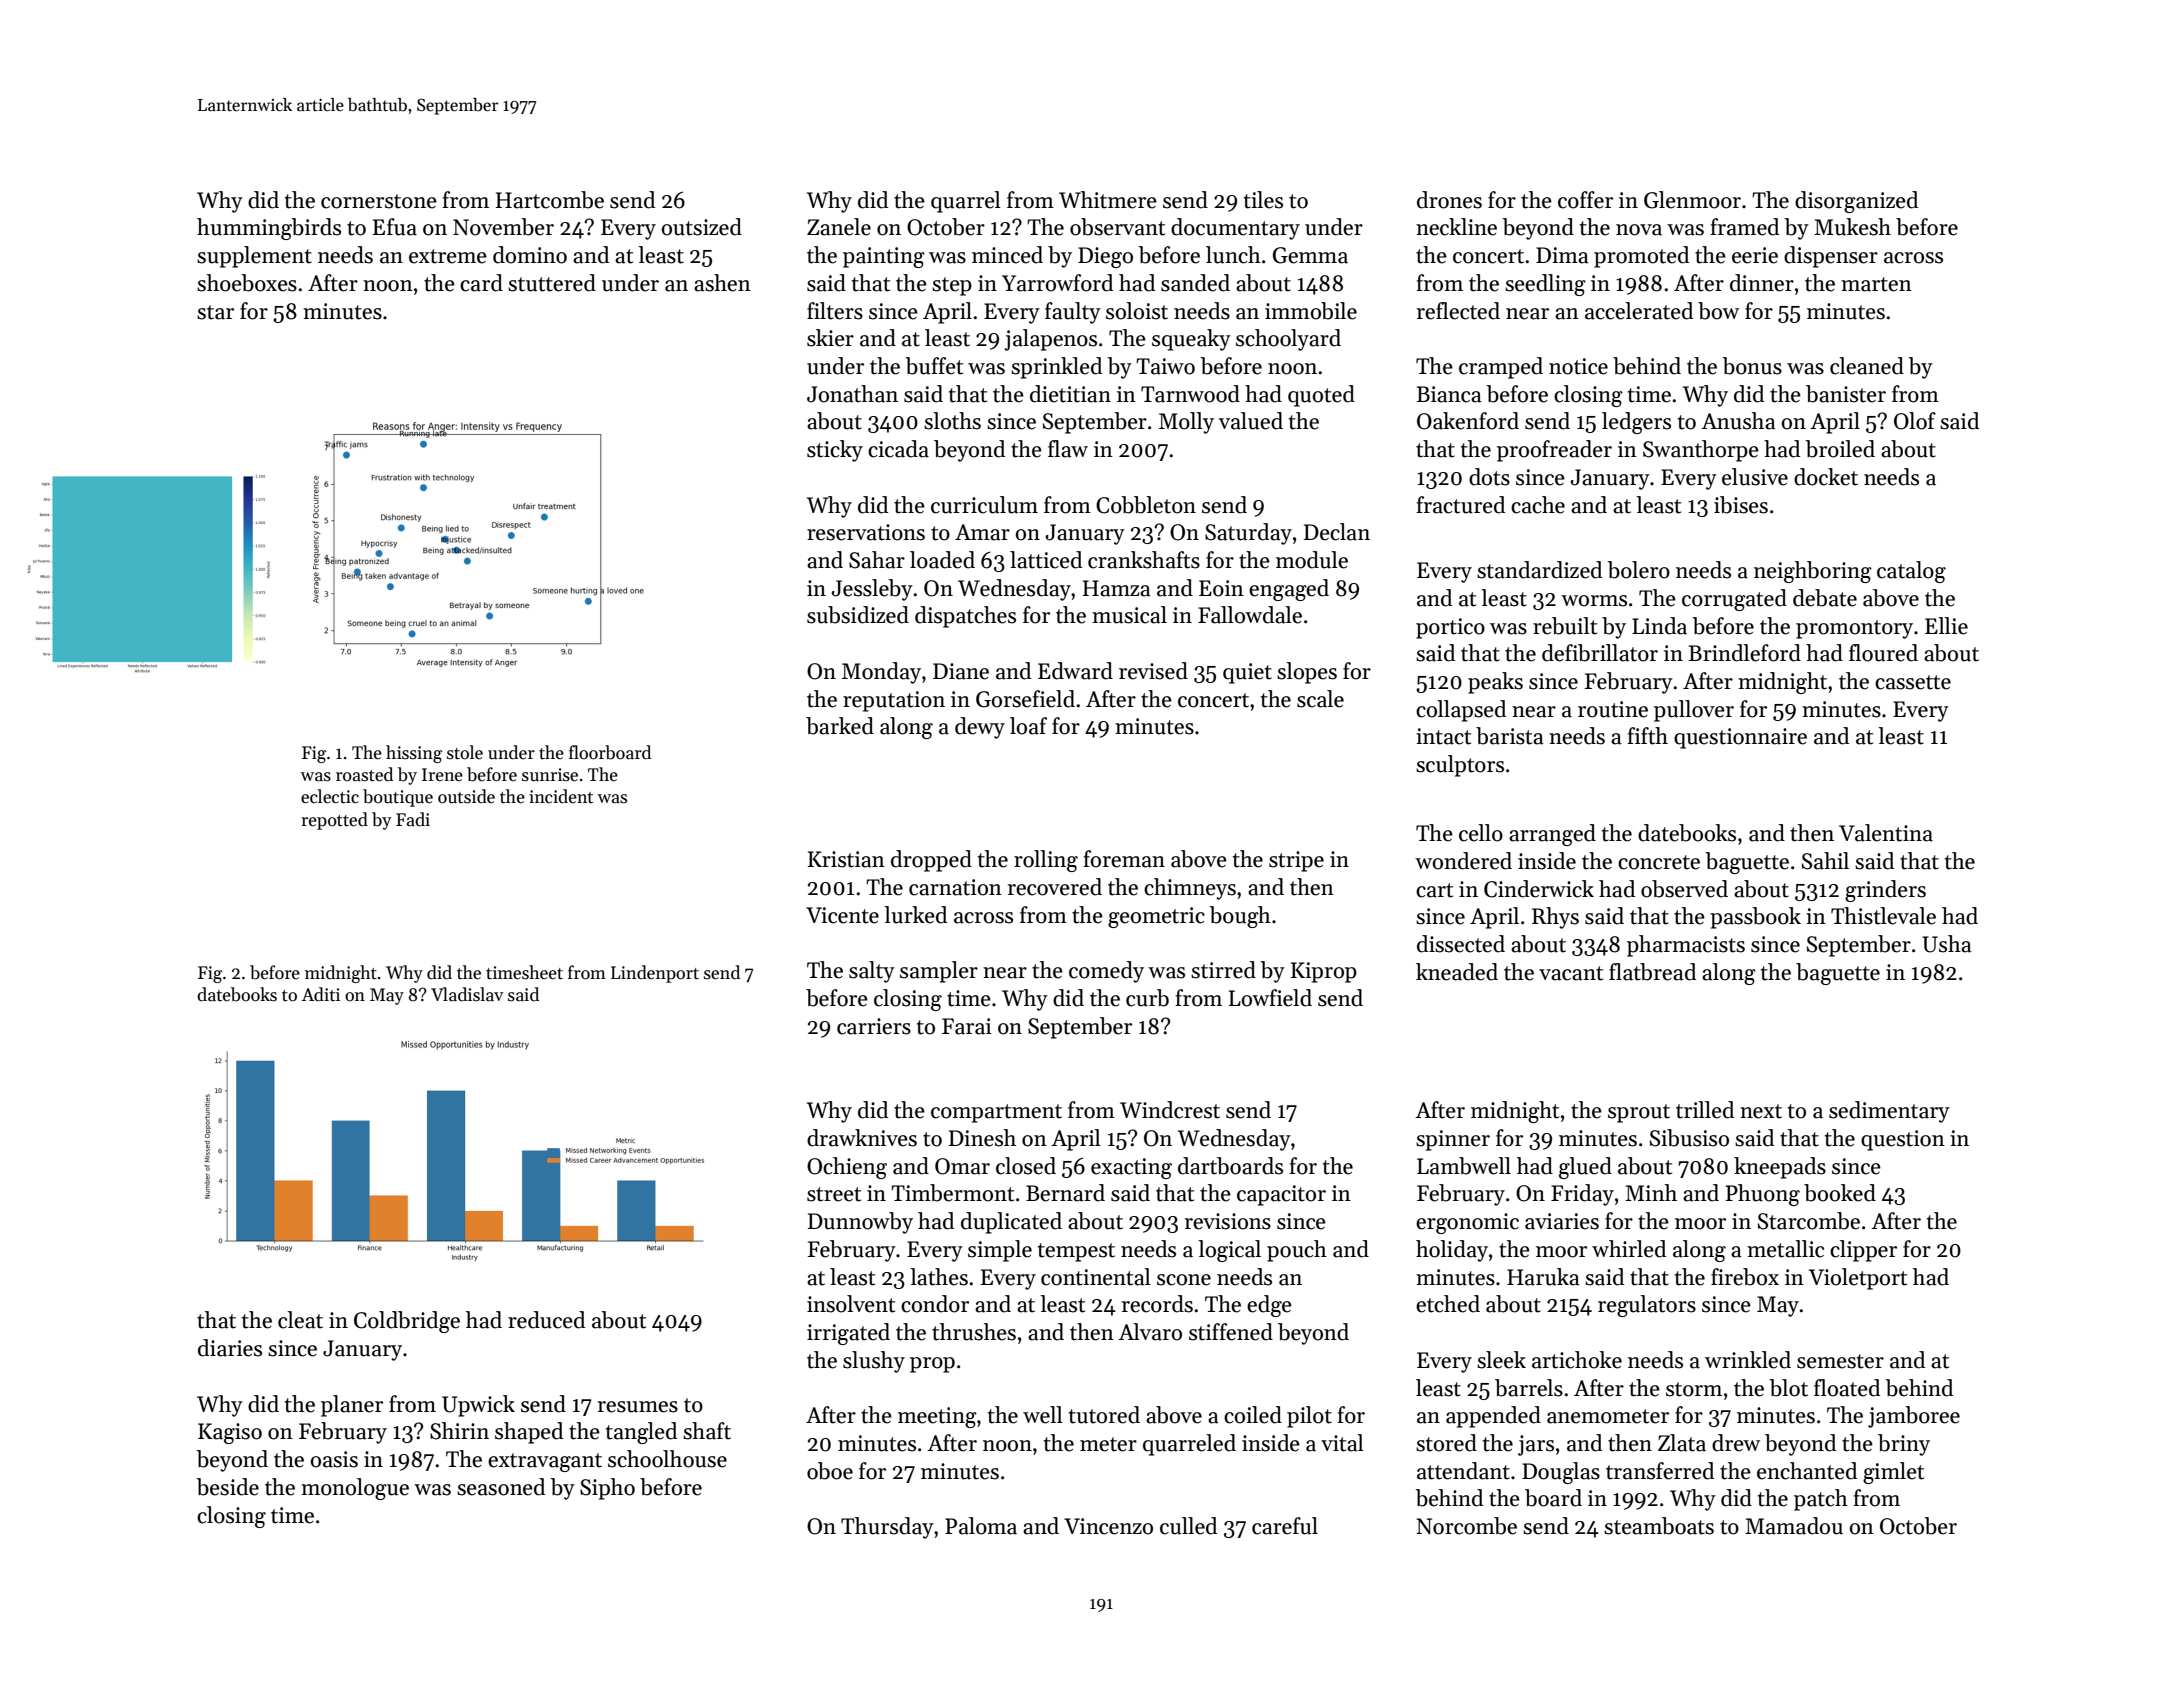 The height and width of the screenshot is (1683, 2178). I want to click on routine, so click(1613, 709).
